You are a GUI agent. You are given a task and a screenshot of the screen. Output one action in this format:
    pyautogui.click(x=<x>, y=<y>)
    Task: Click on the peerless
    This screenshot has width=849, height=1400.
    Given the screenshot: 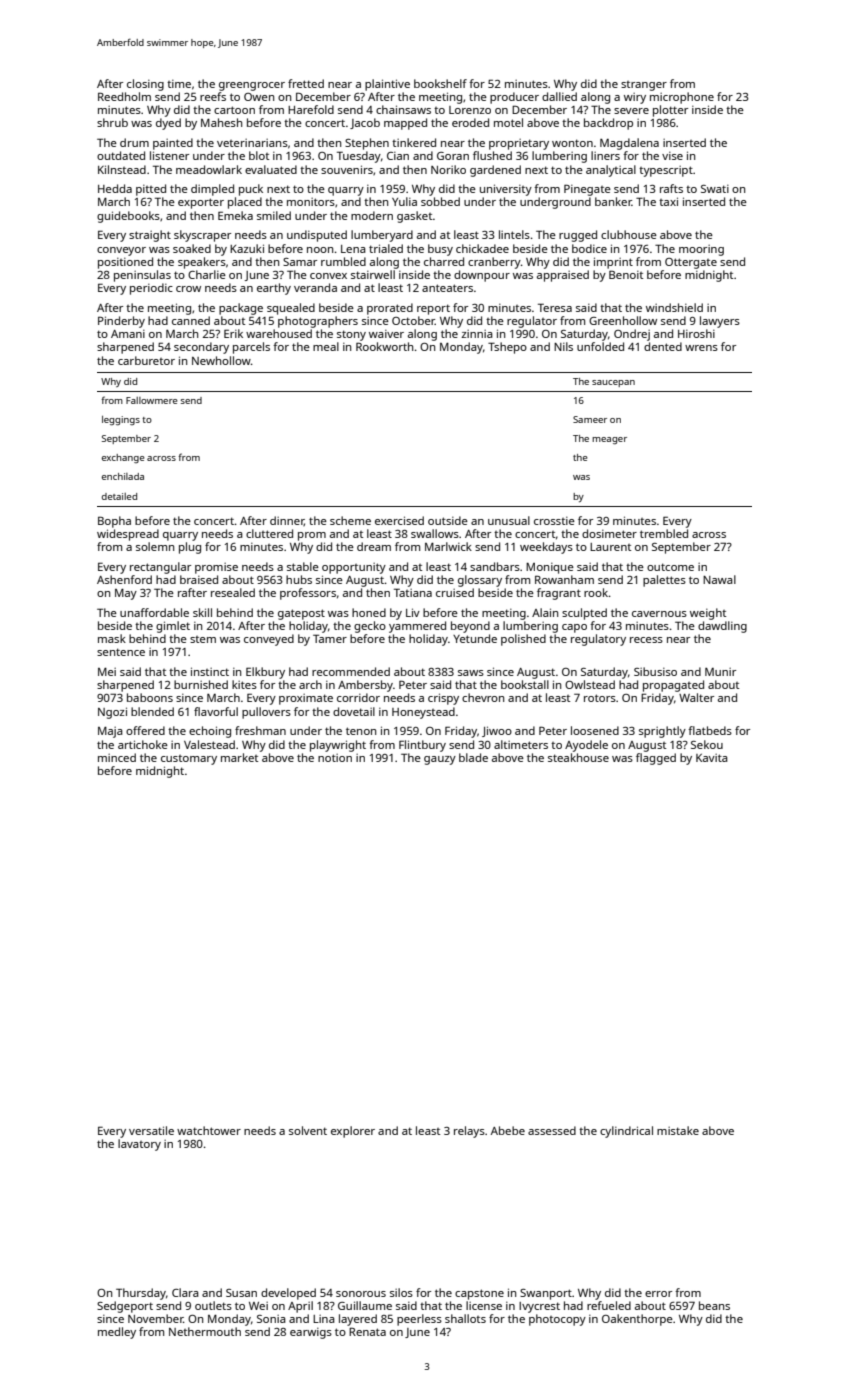 What is the action you would take?
    pyautogui.click(x=419, y=1320)
